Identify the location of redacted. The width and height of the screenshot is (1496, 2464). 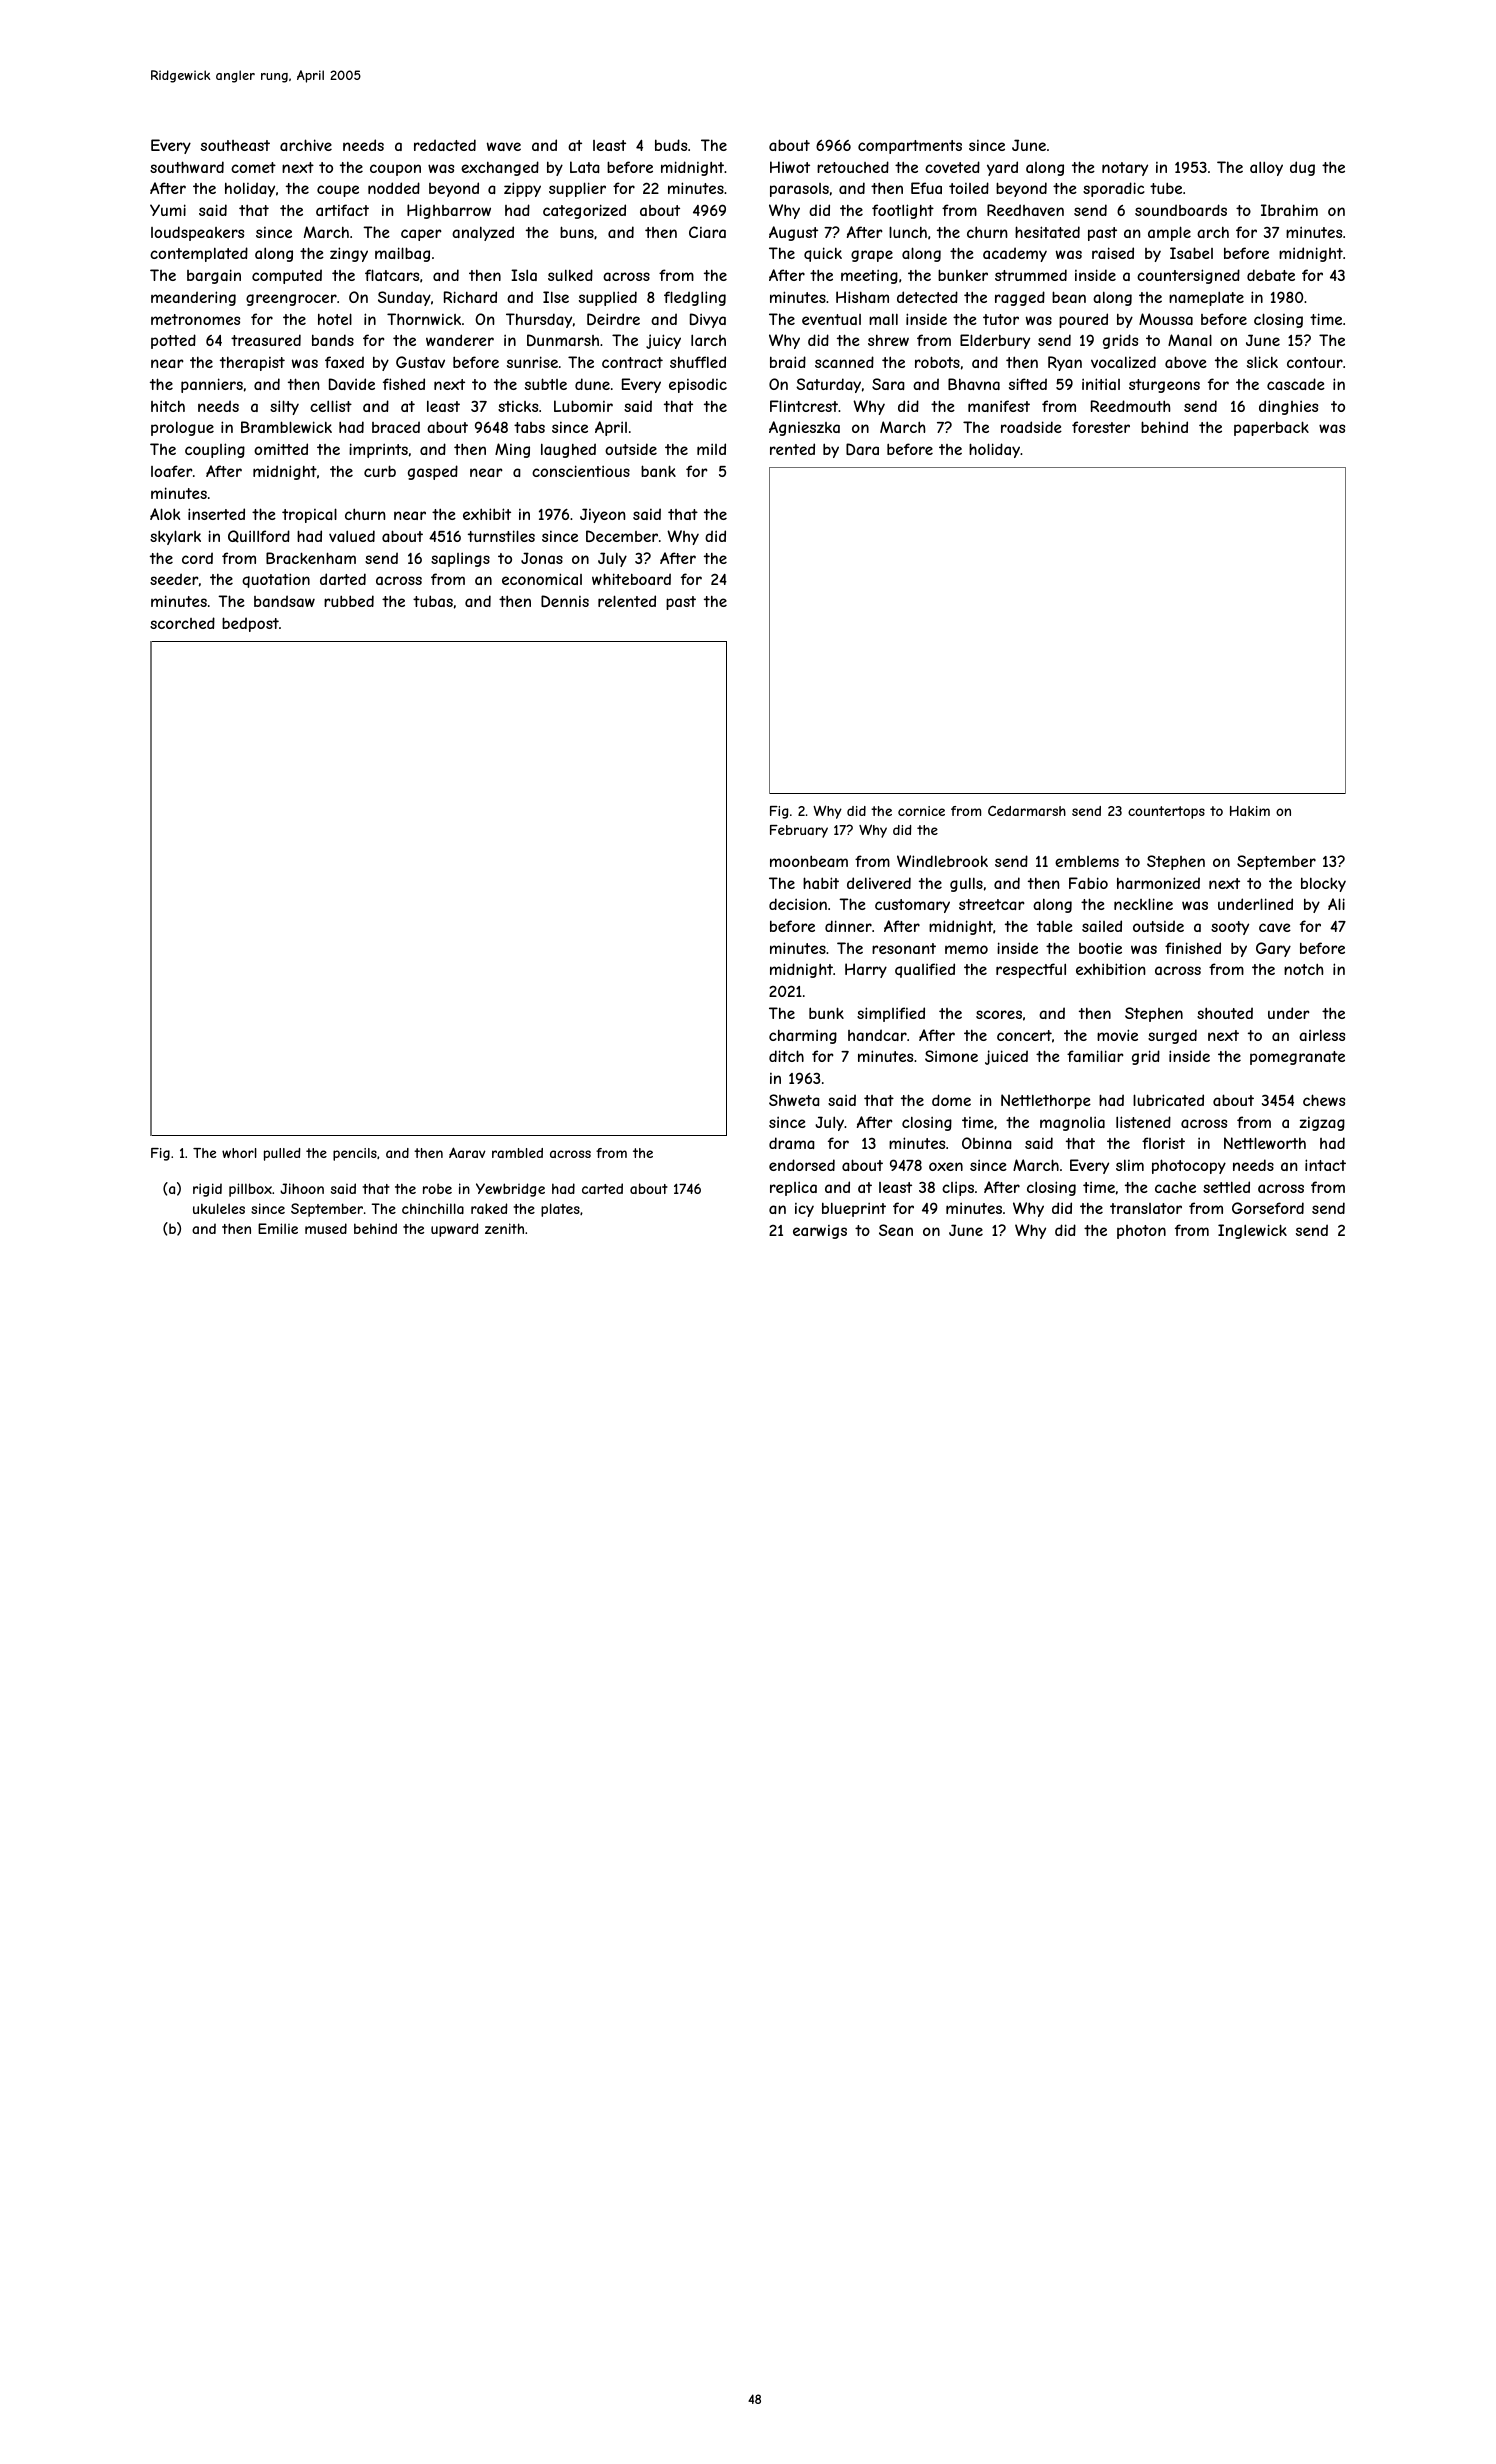
(445, 145).
